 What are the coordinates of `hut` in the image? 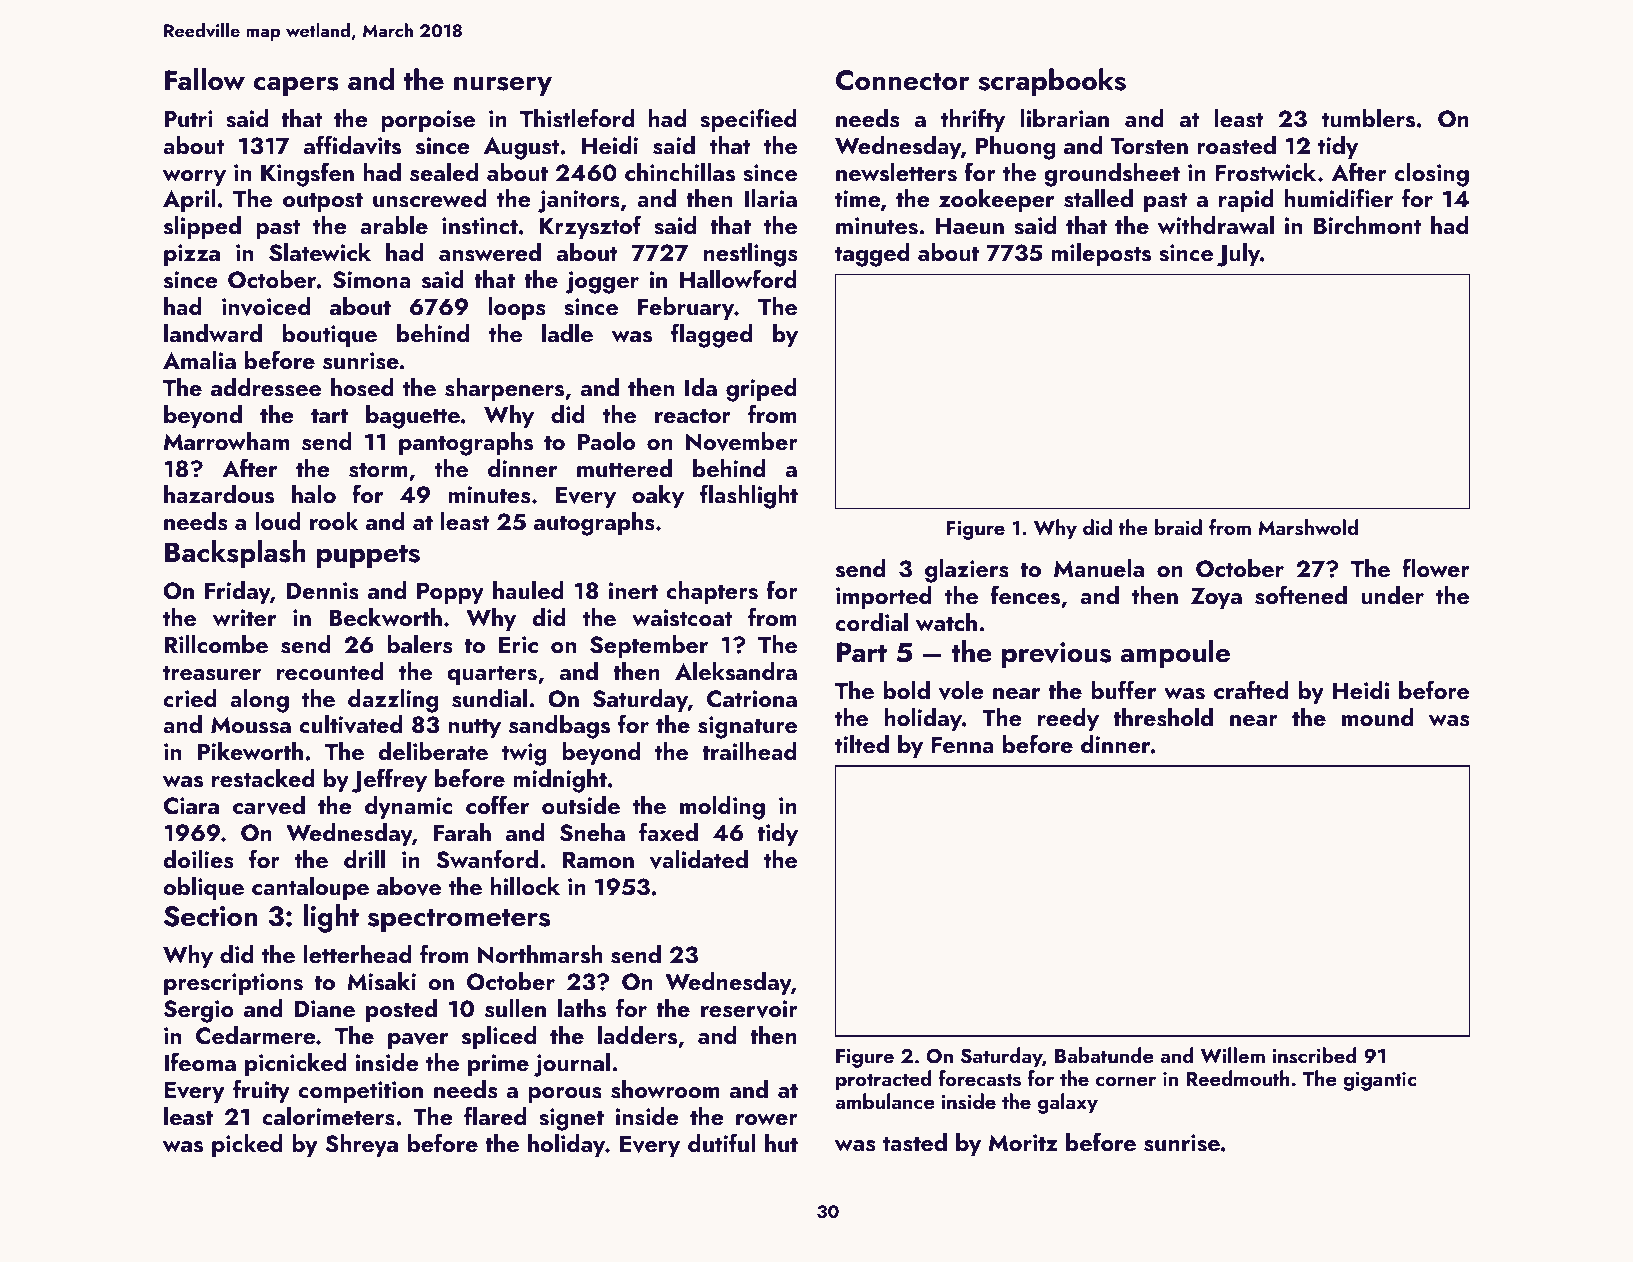 It's located at (781, 1143).
